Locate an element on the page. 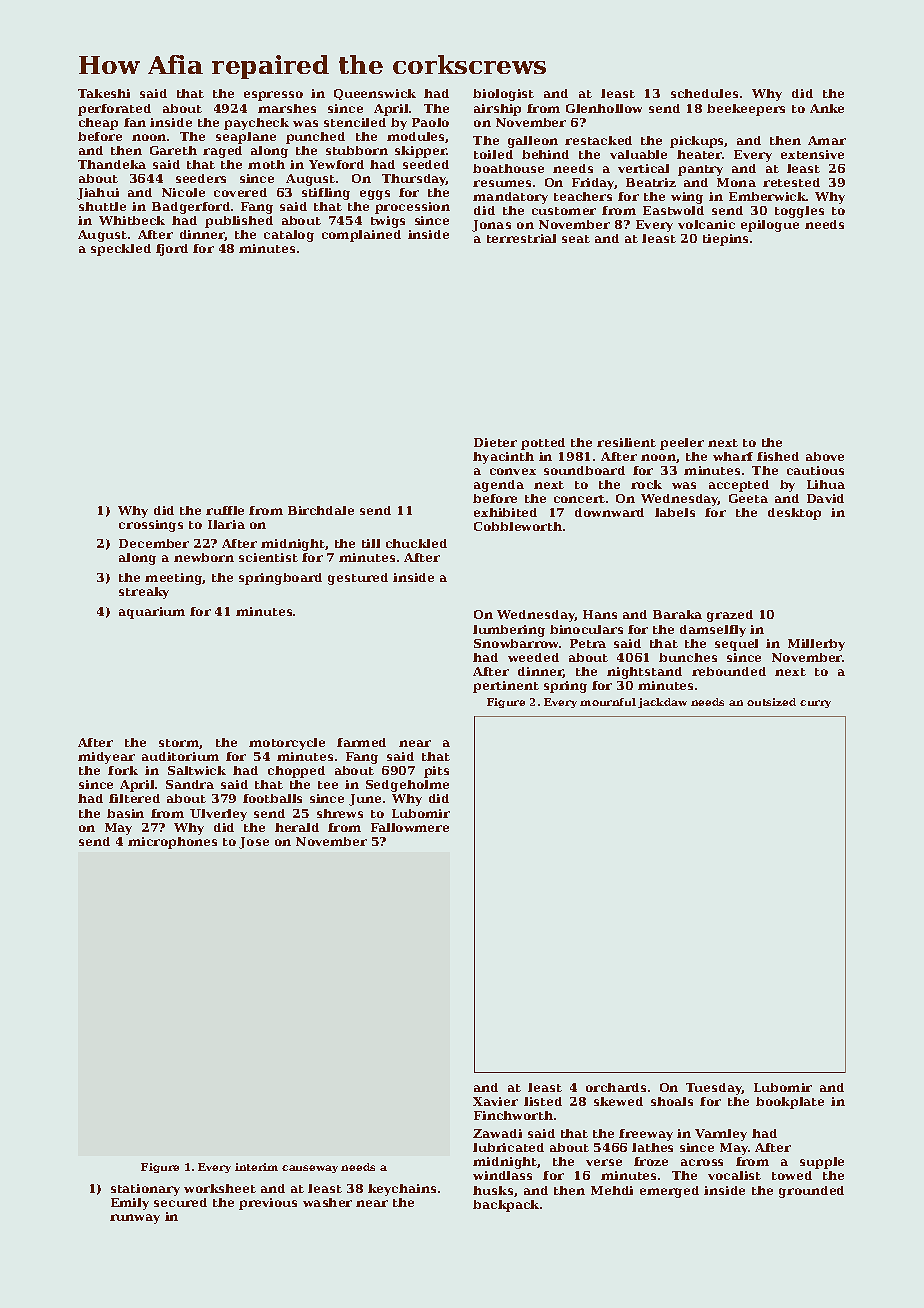  aquarium is located at coordinates (152, 613).
